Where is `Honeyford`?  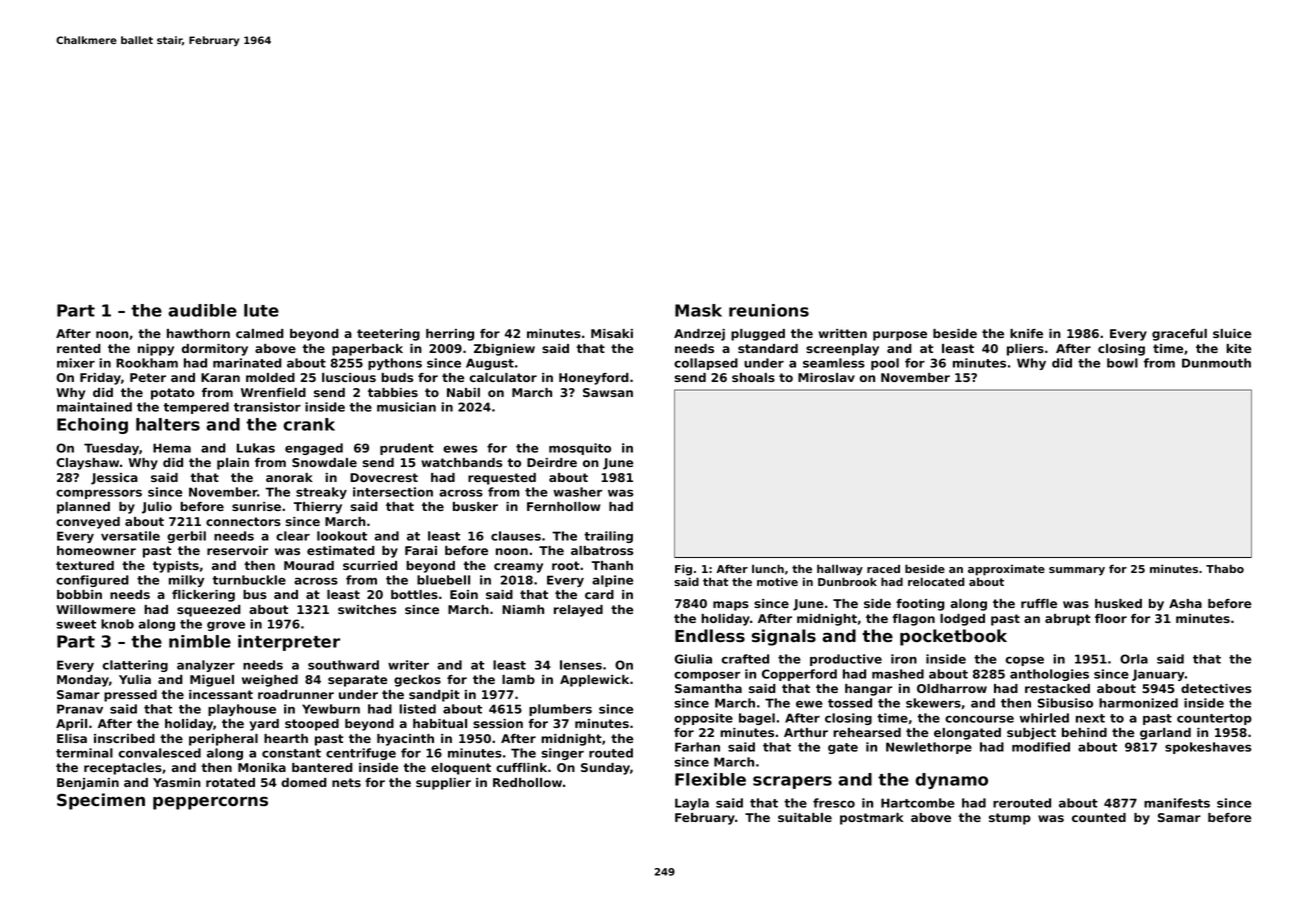 Honeyford is located at coordinates (594, 379).
